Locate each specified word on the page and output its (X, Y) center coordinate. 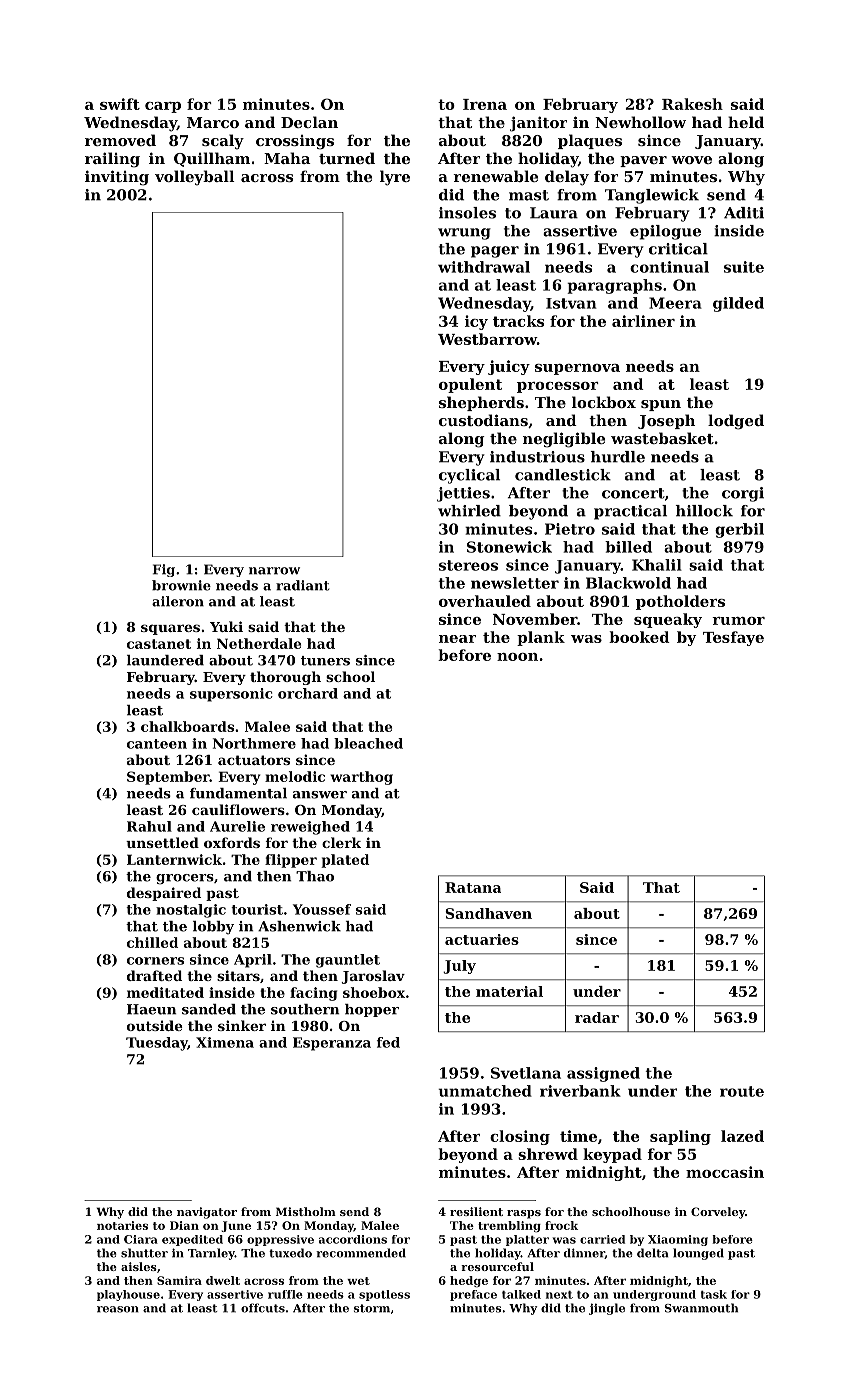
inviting (117, 178)
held (746, 122)
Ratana (473, 887)
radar (597, 1017)
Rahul (149, 826)
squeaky (668, 620)
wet (358, 1281)
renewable (496, 176)
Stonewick (509, 547)
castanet (159, 644)
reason (118, 1309)
